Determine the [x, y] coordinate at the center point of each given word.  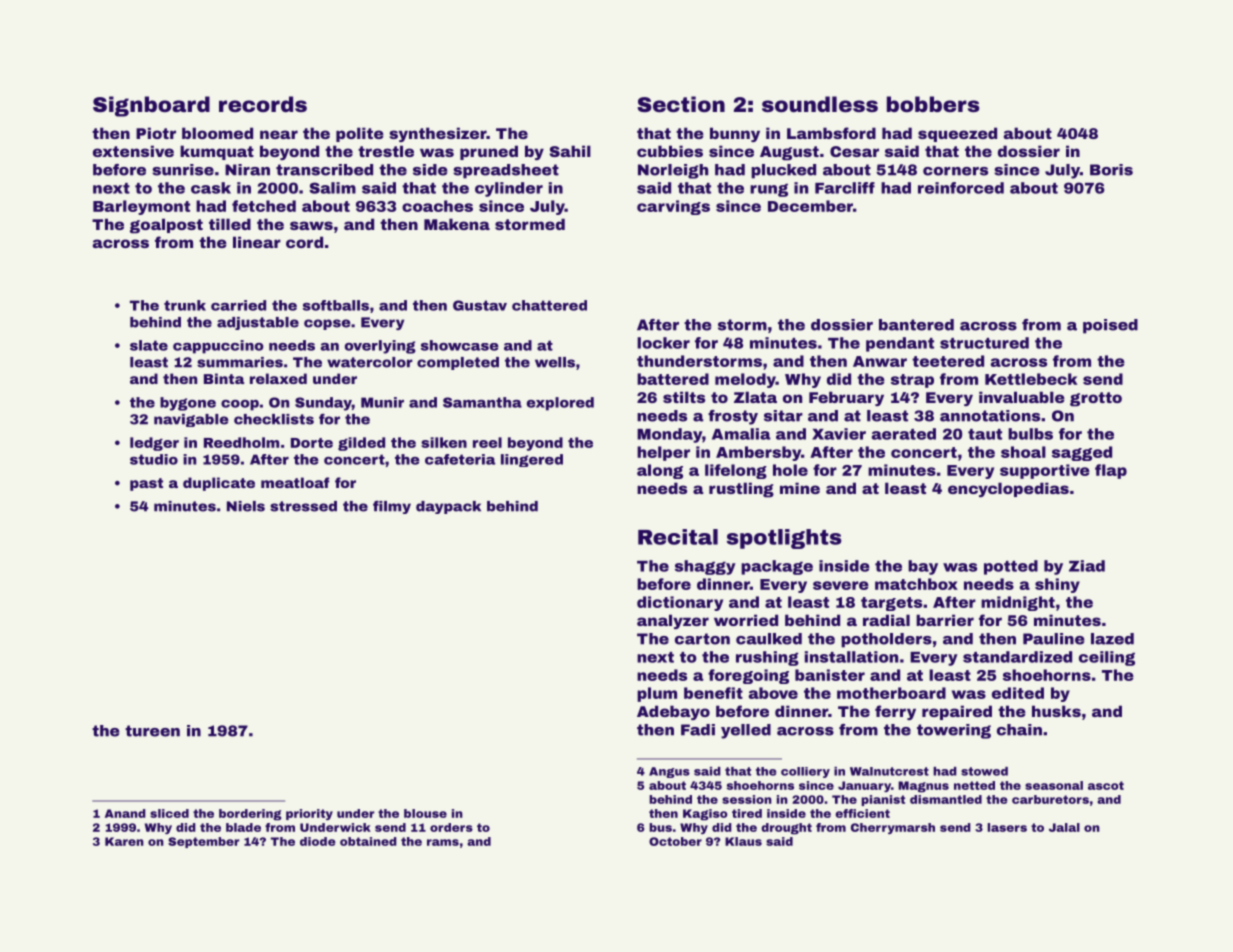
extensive [133, 151]
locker [663, 343]
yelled [746, 731]
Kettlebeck [1031, 379]
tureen [152, 731]
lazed [1112, 639]
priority [309, 814]
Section [681, 104]
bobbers [933, 104]
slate [149, 345]
